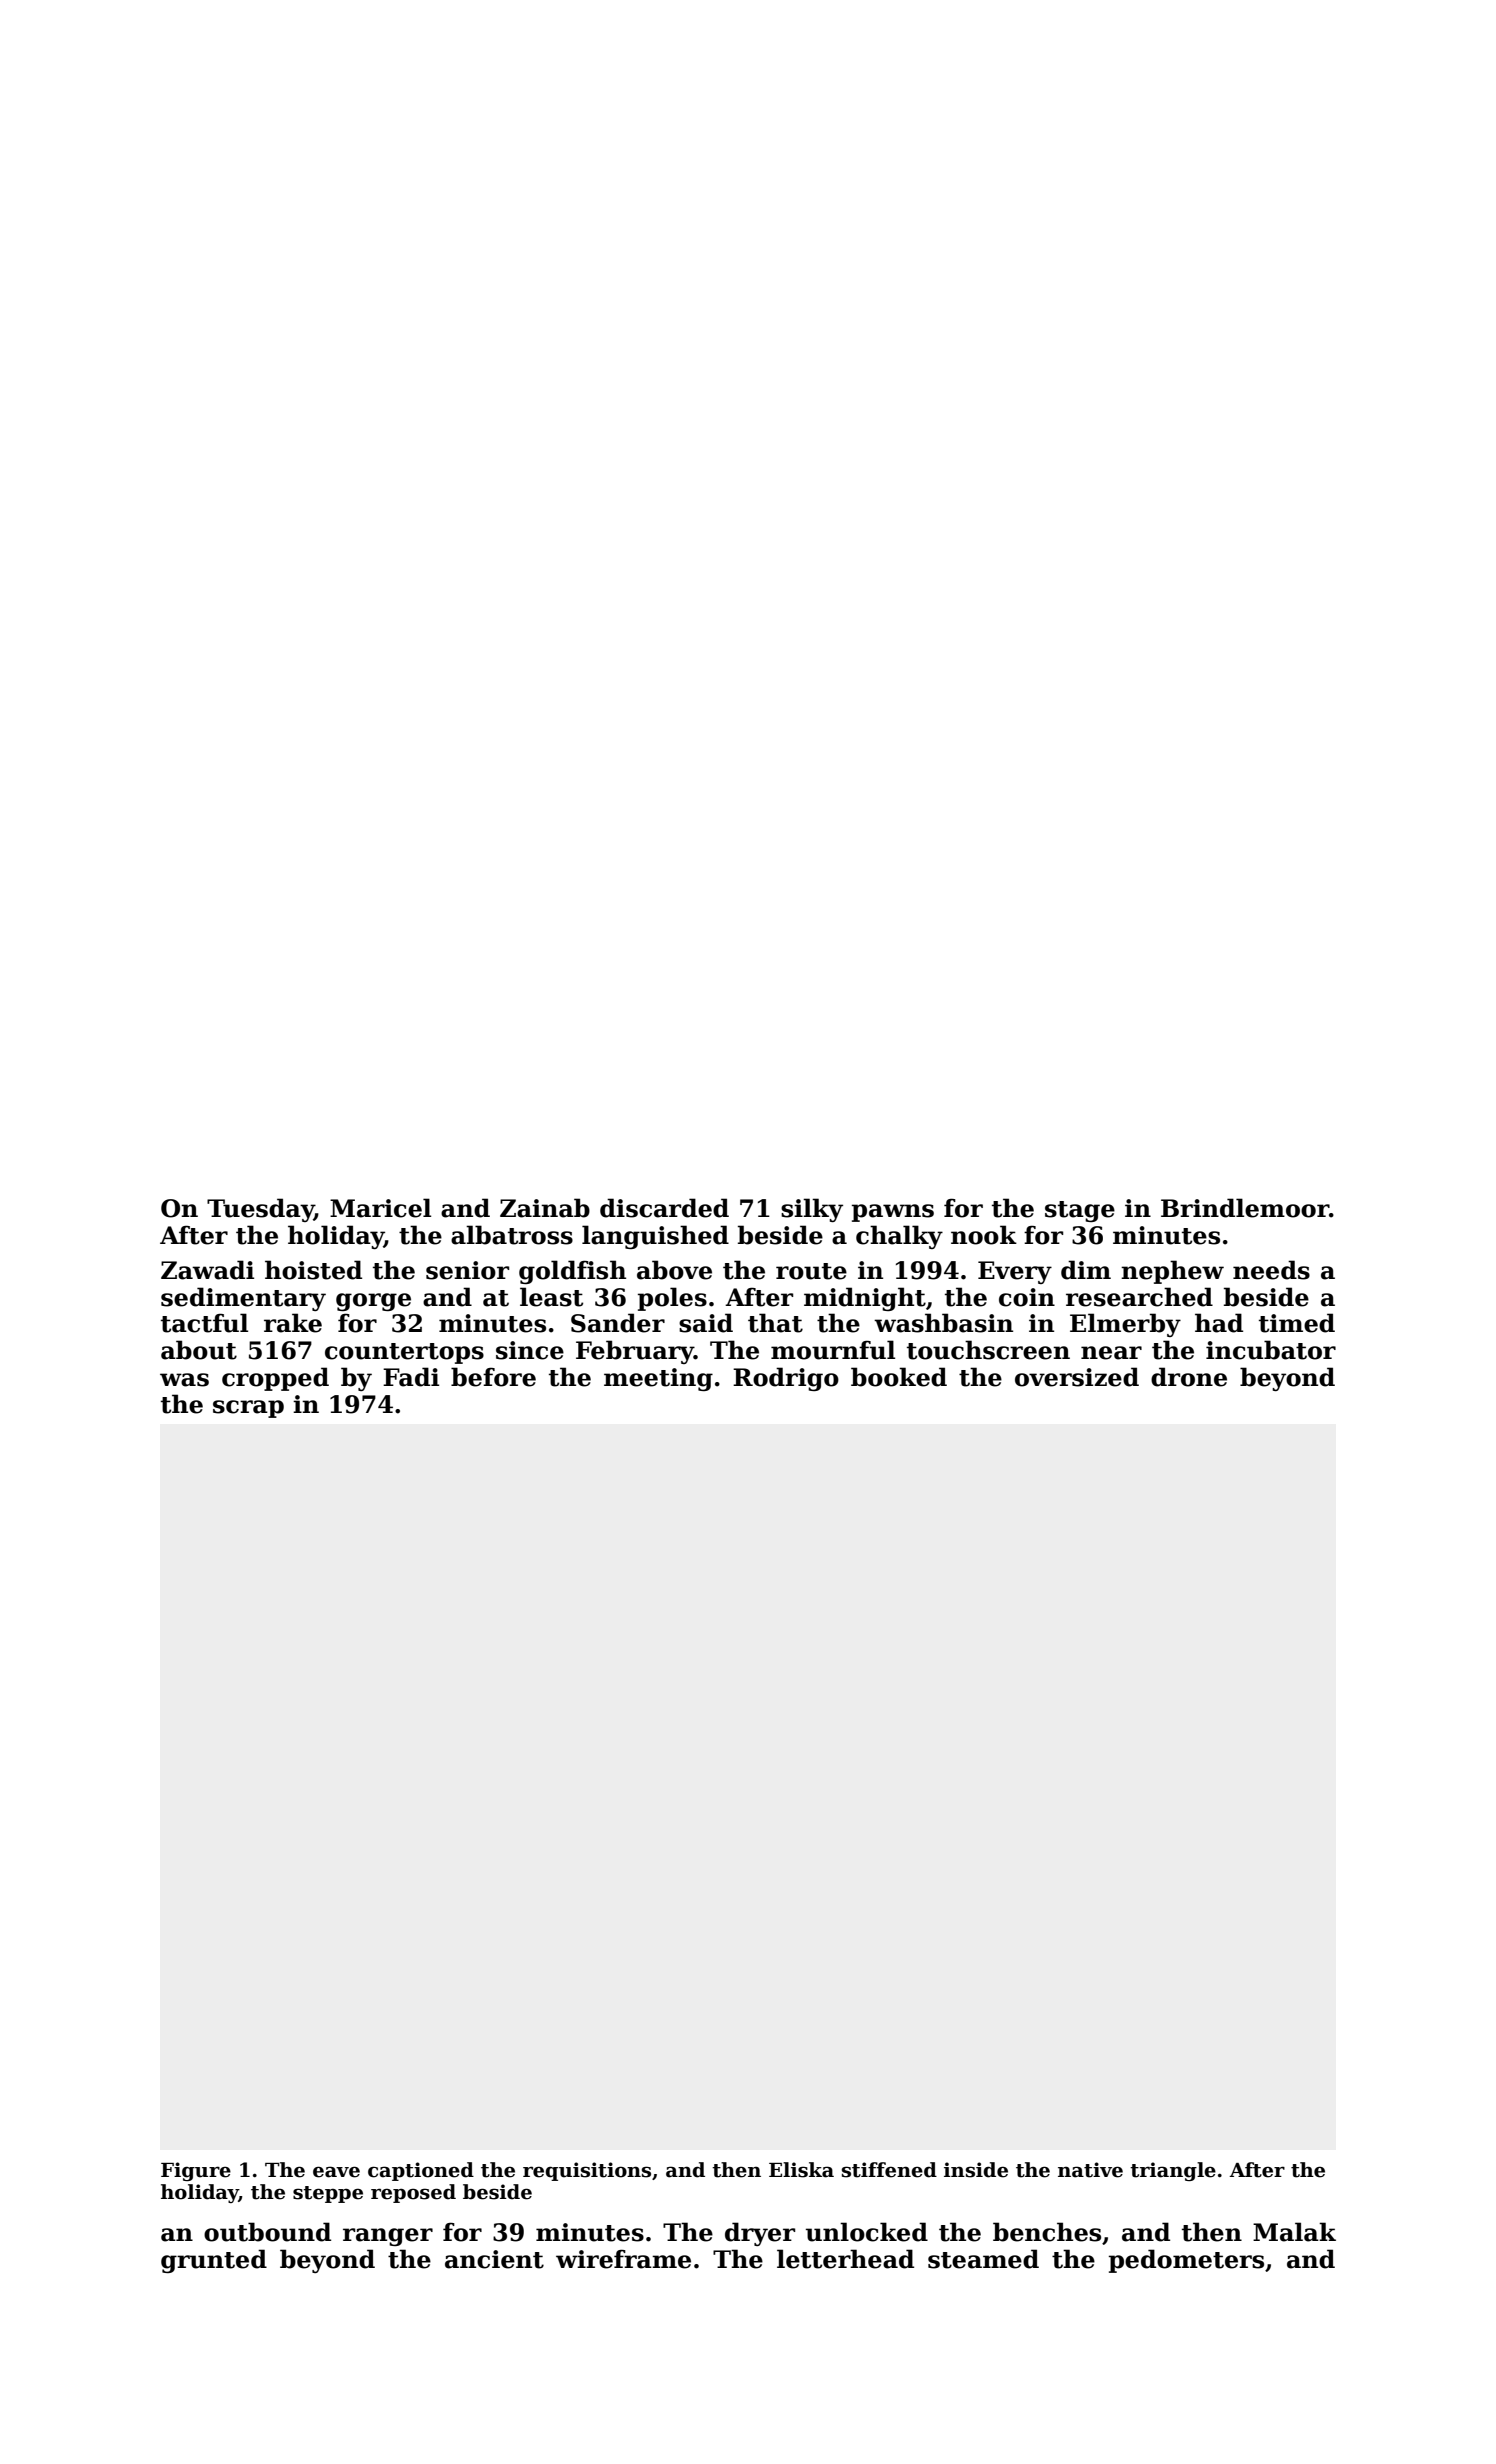 The width and height of the screenshot is (1496, 2464). What do you see at coordinates (336, 2172) in the screenshot?
I see `eave` at bounding box center [336, 2172].
